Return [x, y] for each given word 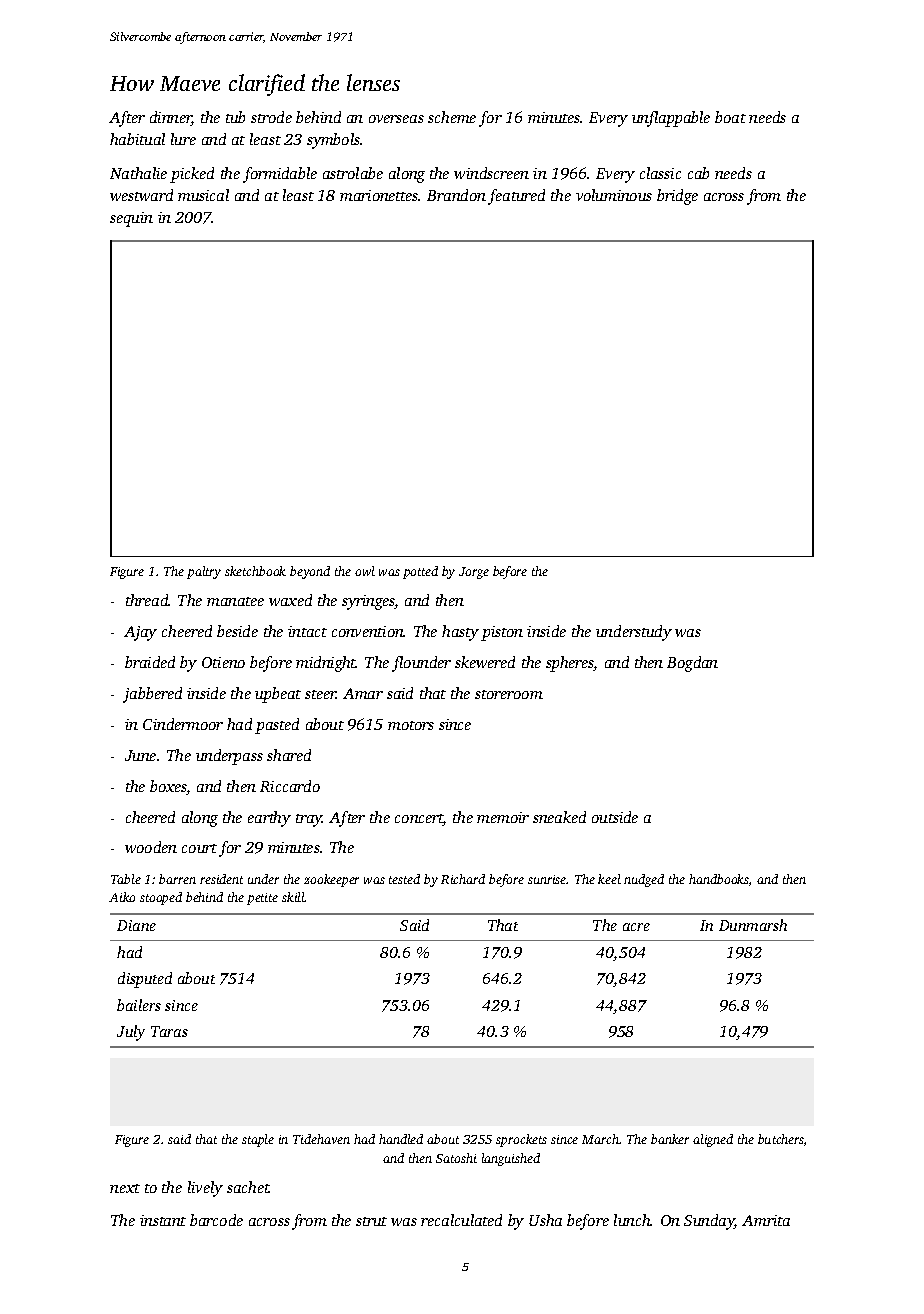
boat [730, 117]
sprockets [521, 1140]
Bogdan [692, 664]
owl [365, 571]
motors [411, 725]
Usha [545, 1220]
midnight [326, 664]
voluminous [614, 195]
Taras [169, 1031]
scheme [452, 117]
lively [205, 1189]
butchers [781, 1139]
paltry [204, 572]
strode [271, 117]
